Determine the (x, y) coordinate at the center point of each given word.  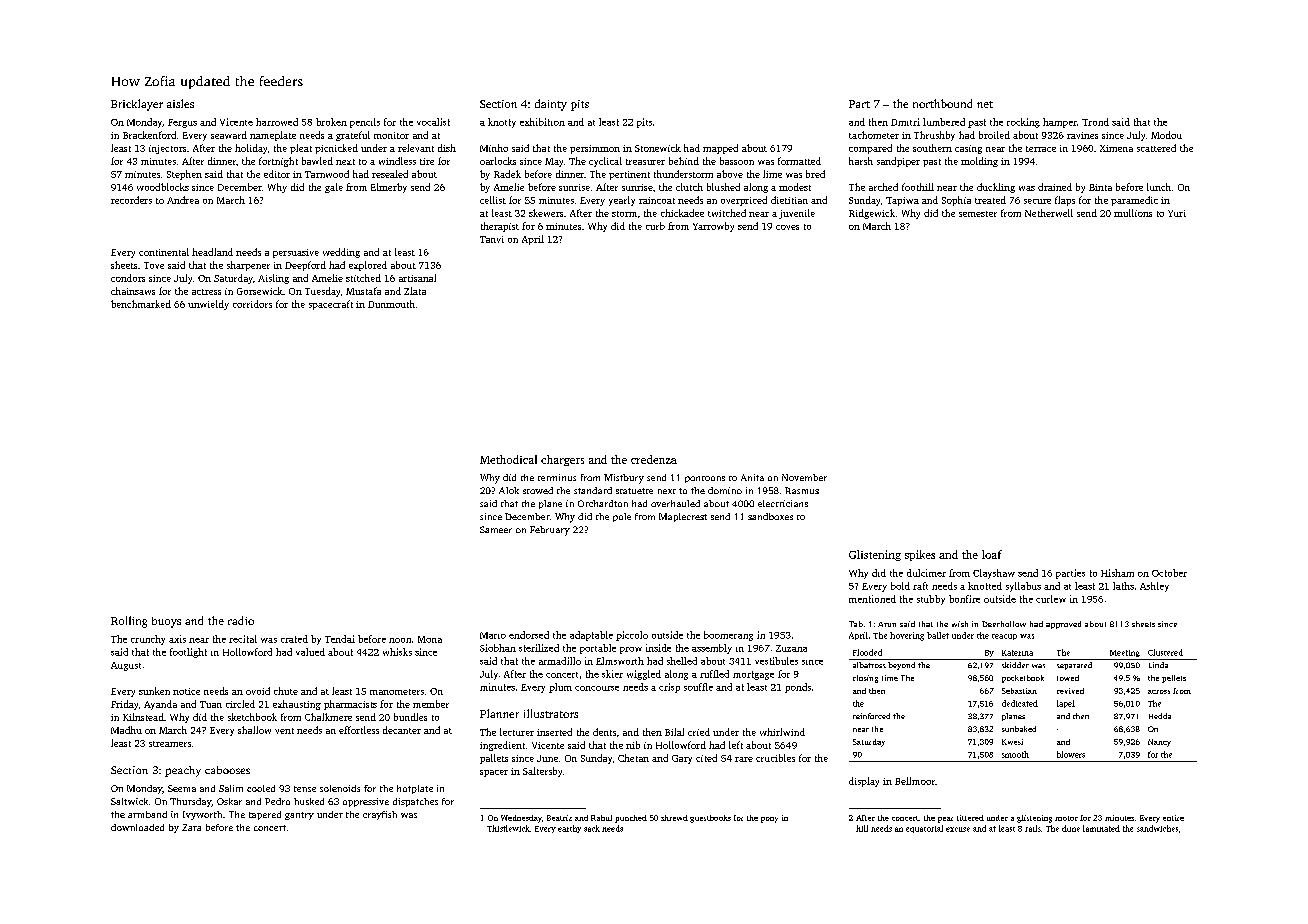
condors (128, 278)
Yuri (1177, 213)
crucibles (775, 758)
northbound (942, 103)
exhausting (297, 705)
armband (147, 814)
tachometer (874, 135)
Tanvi (492, 239)
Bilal (674, 732)
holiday (251, 149)
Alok (509, 490)
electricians (783, 503)
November (804, 477)
